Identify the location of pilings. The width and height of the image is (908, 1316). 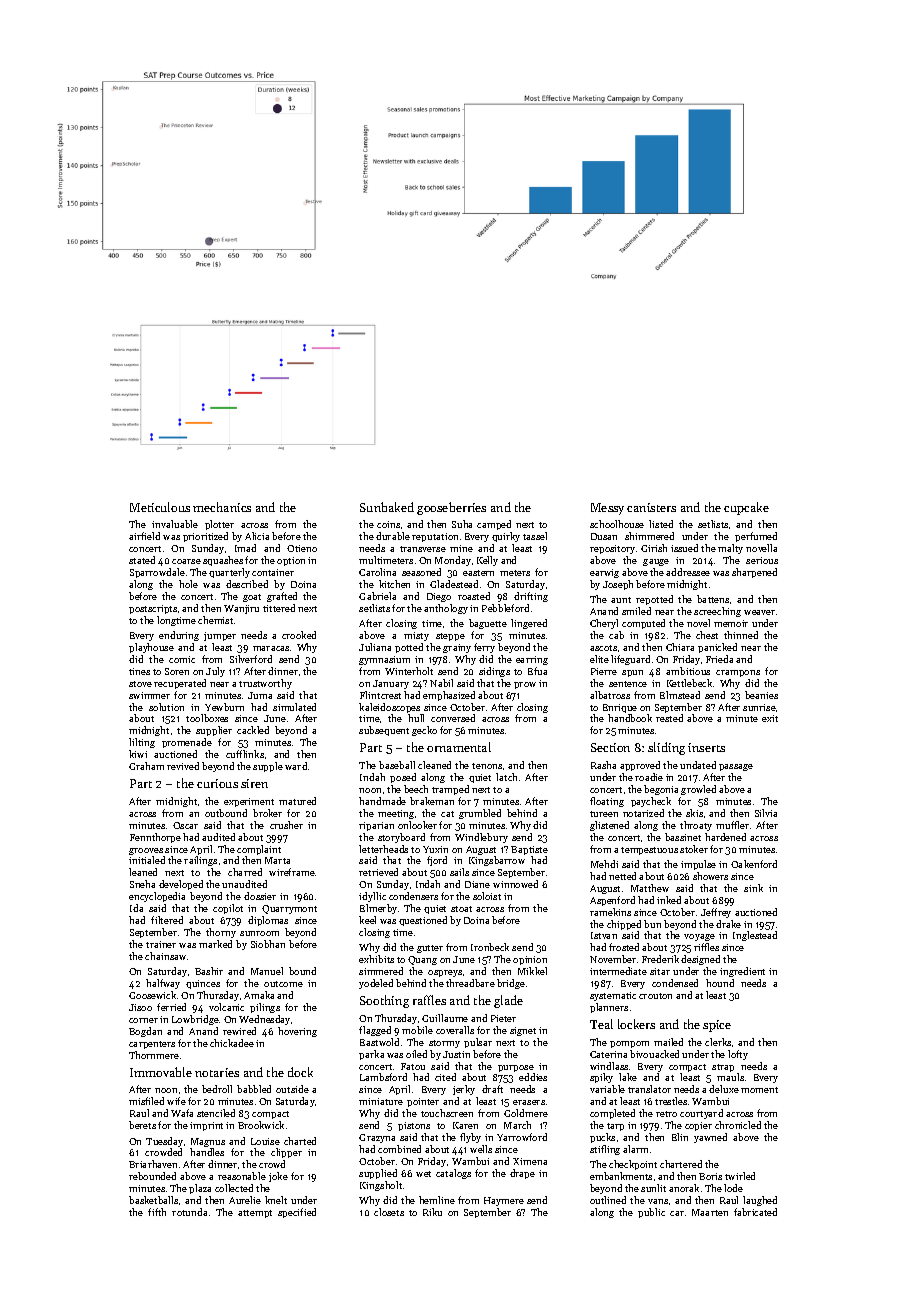
(265, 1008).
